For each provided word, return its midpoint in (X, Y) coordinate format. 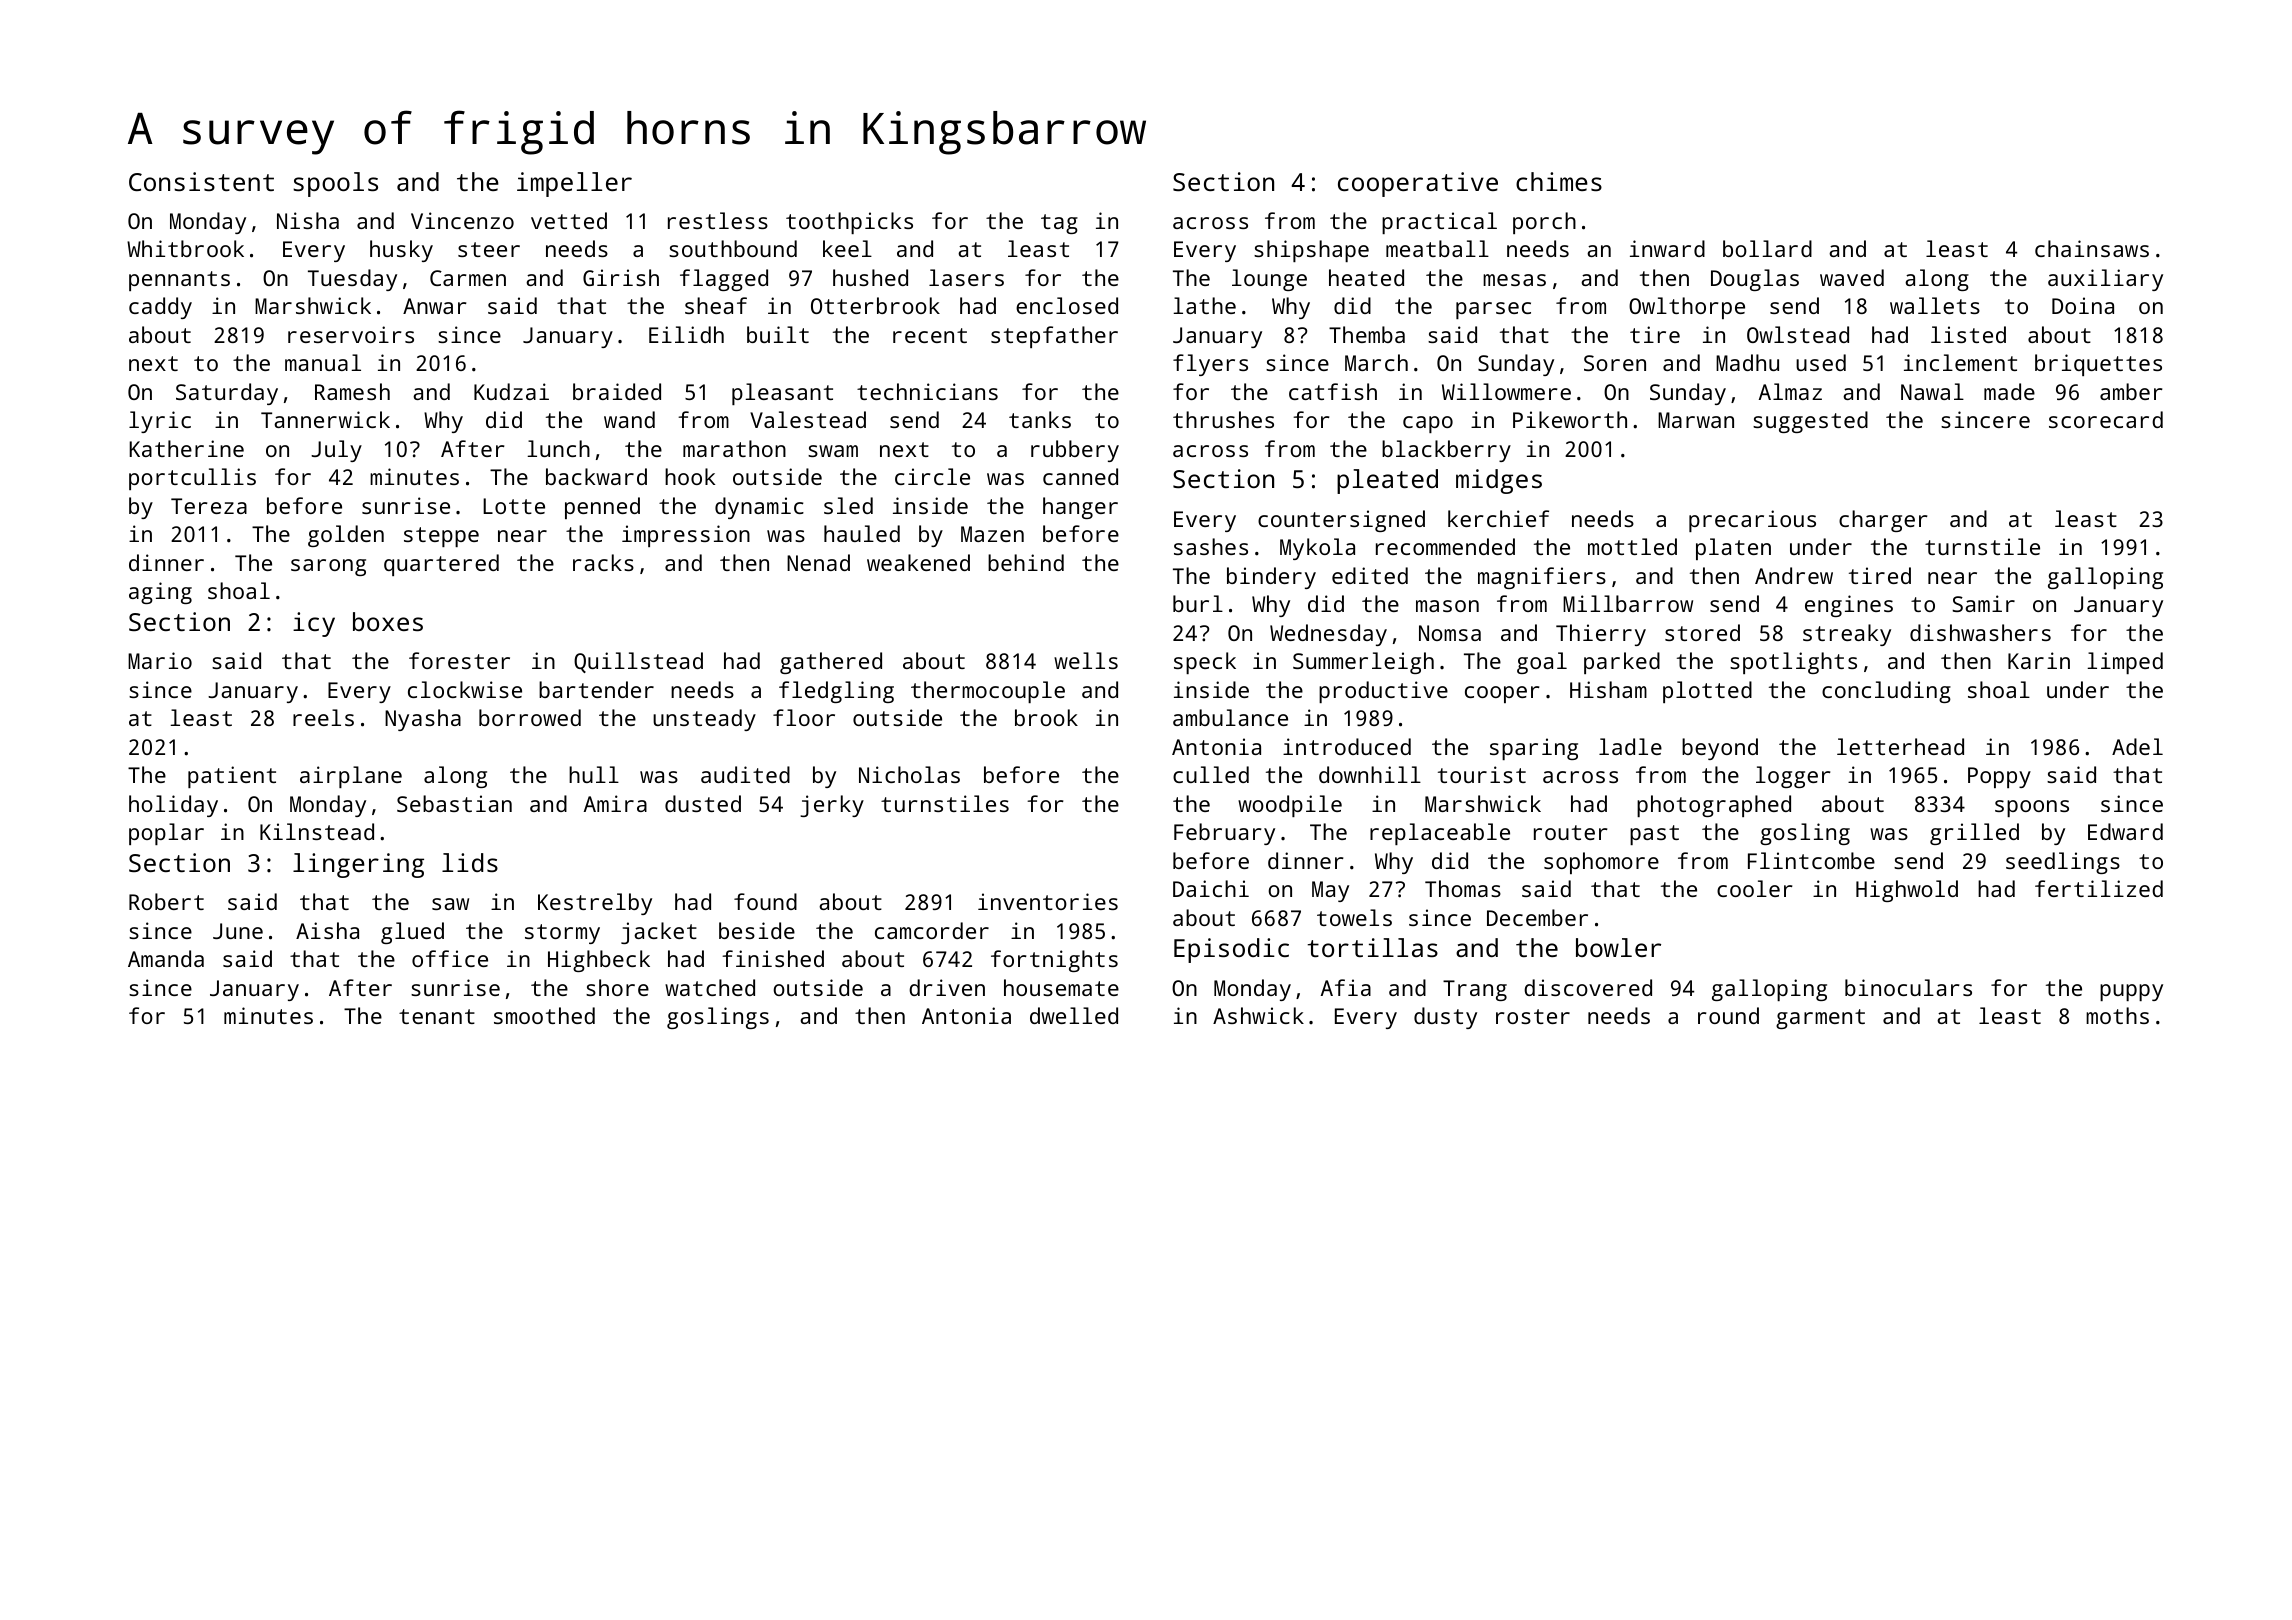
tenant (437, 1016)
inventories (1048, 901)
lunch (558, 448)
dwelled (1074, 1015)
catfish (1333, 391)
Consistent (201, 181)
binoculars (1908, 987)
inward (1667, 248)
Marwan (1696, 420)
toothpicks (849, 223)
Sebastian (454, 803)
